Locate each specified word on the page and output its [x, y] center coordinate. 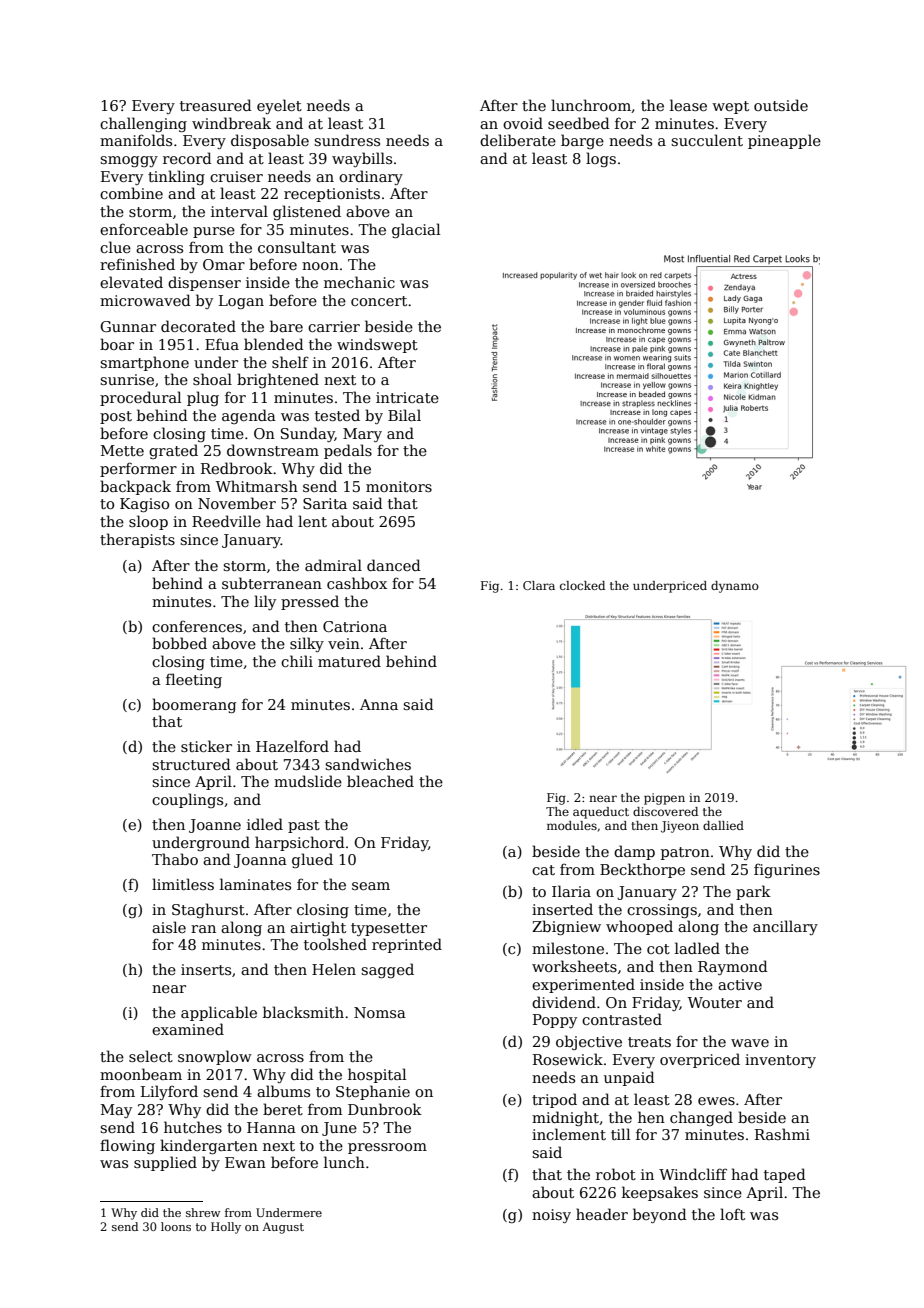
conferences [197, 626]
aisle [169, 927]
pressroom [387, 1148]
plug [203, 398]
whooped [639, 927]
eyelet [279, 106]
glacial [416, 230]
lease [688, 105]
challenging [143, 124]
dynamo [735, 587]
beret [283, 1109]
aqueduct [601, 813]
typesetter [389, 929]
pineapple [784, 141]
